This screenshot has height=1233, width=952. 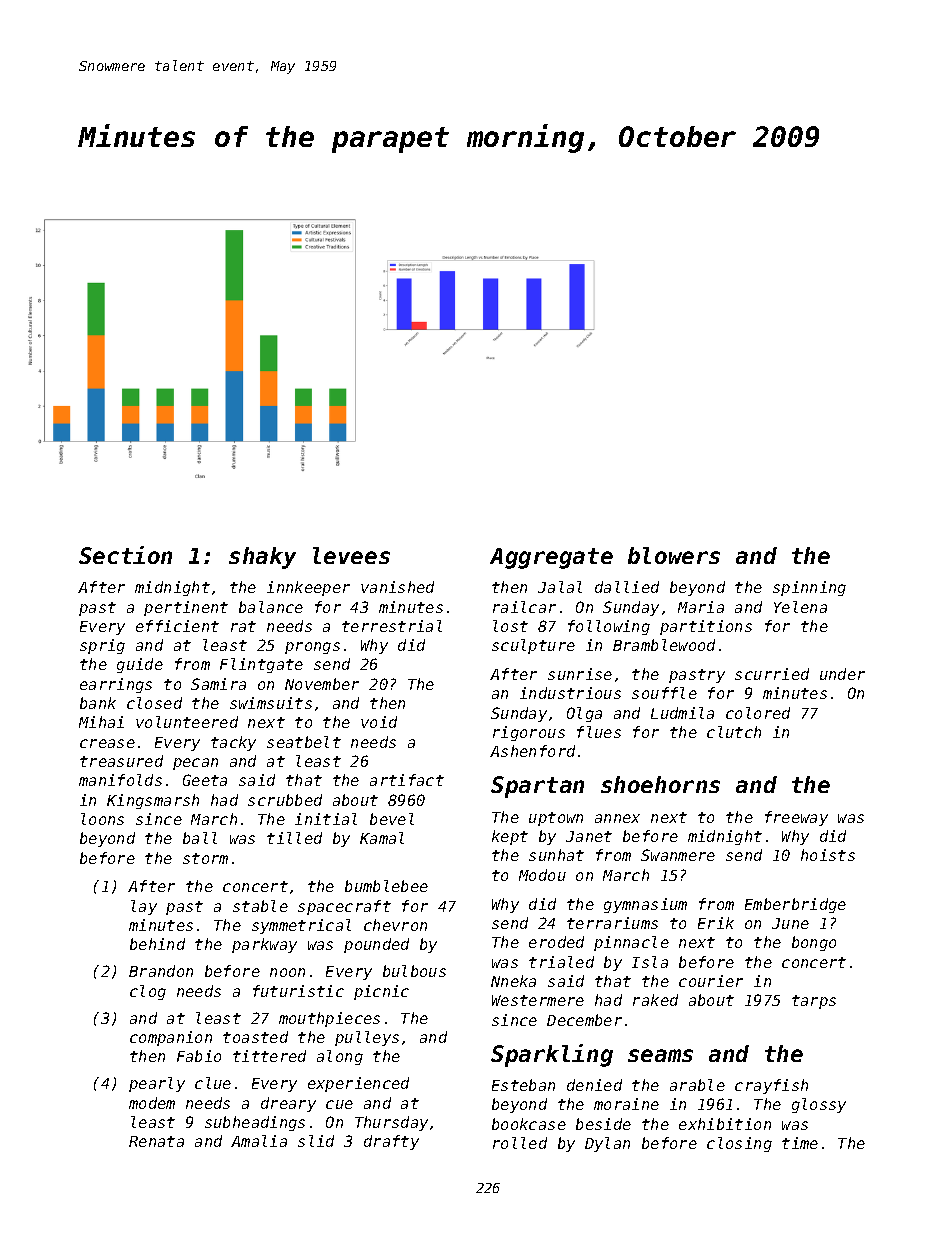 What do you see at coordinates (271, 607) in the screenshot?
I see `balance` at bounding box center [271, 607].
